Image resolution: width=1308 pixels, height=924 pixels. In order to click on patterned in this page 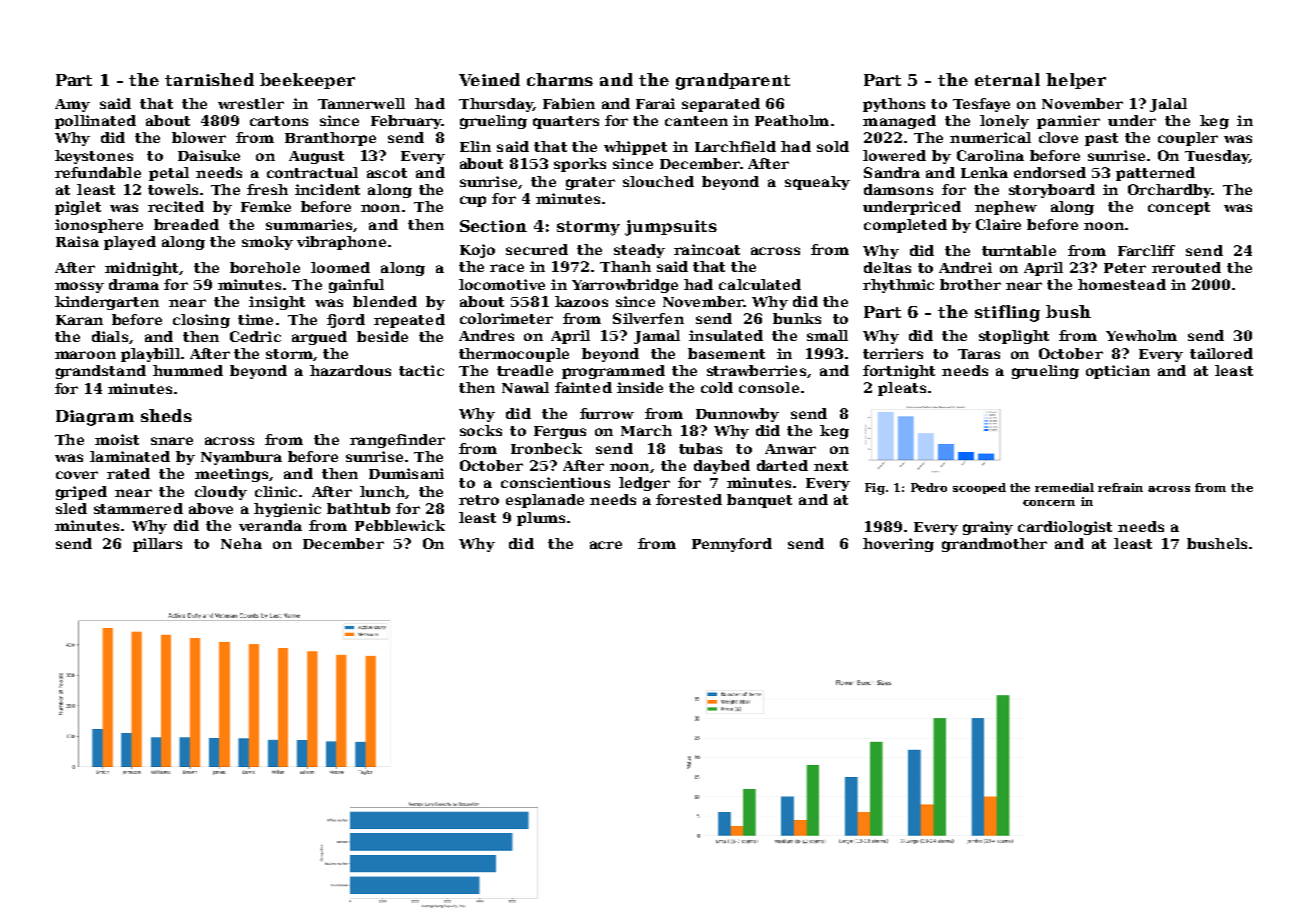, I will do `click(1155, 174)`.
